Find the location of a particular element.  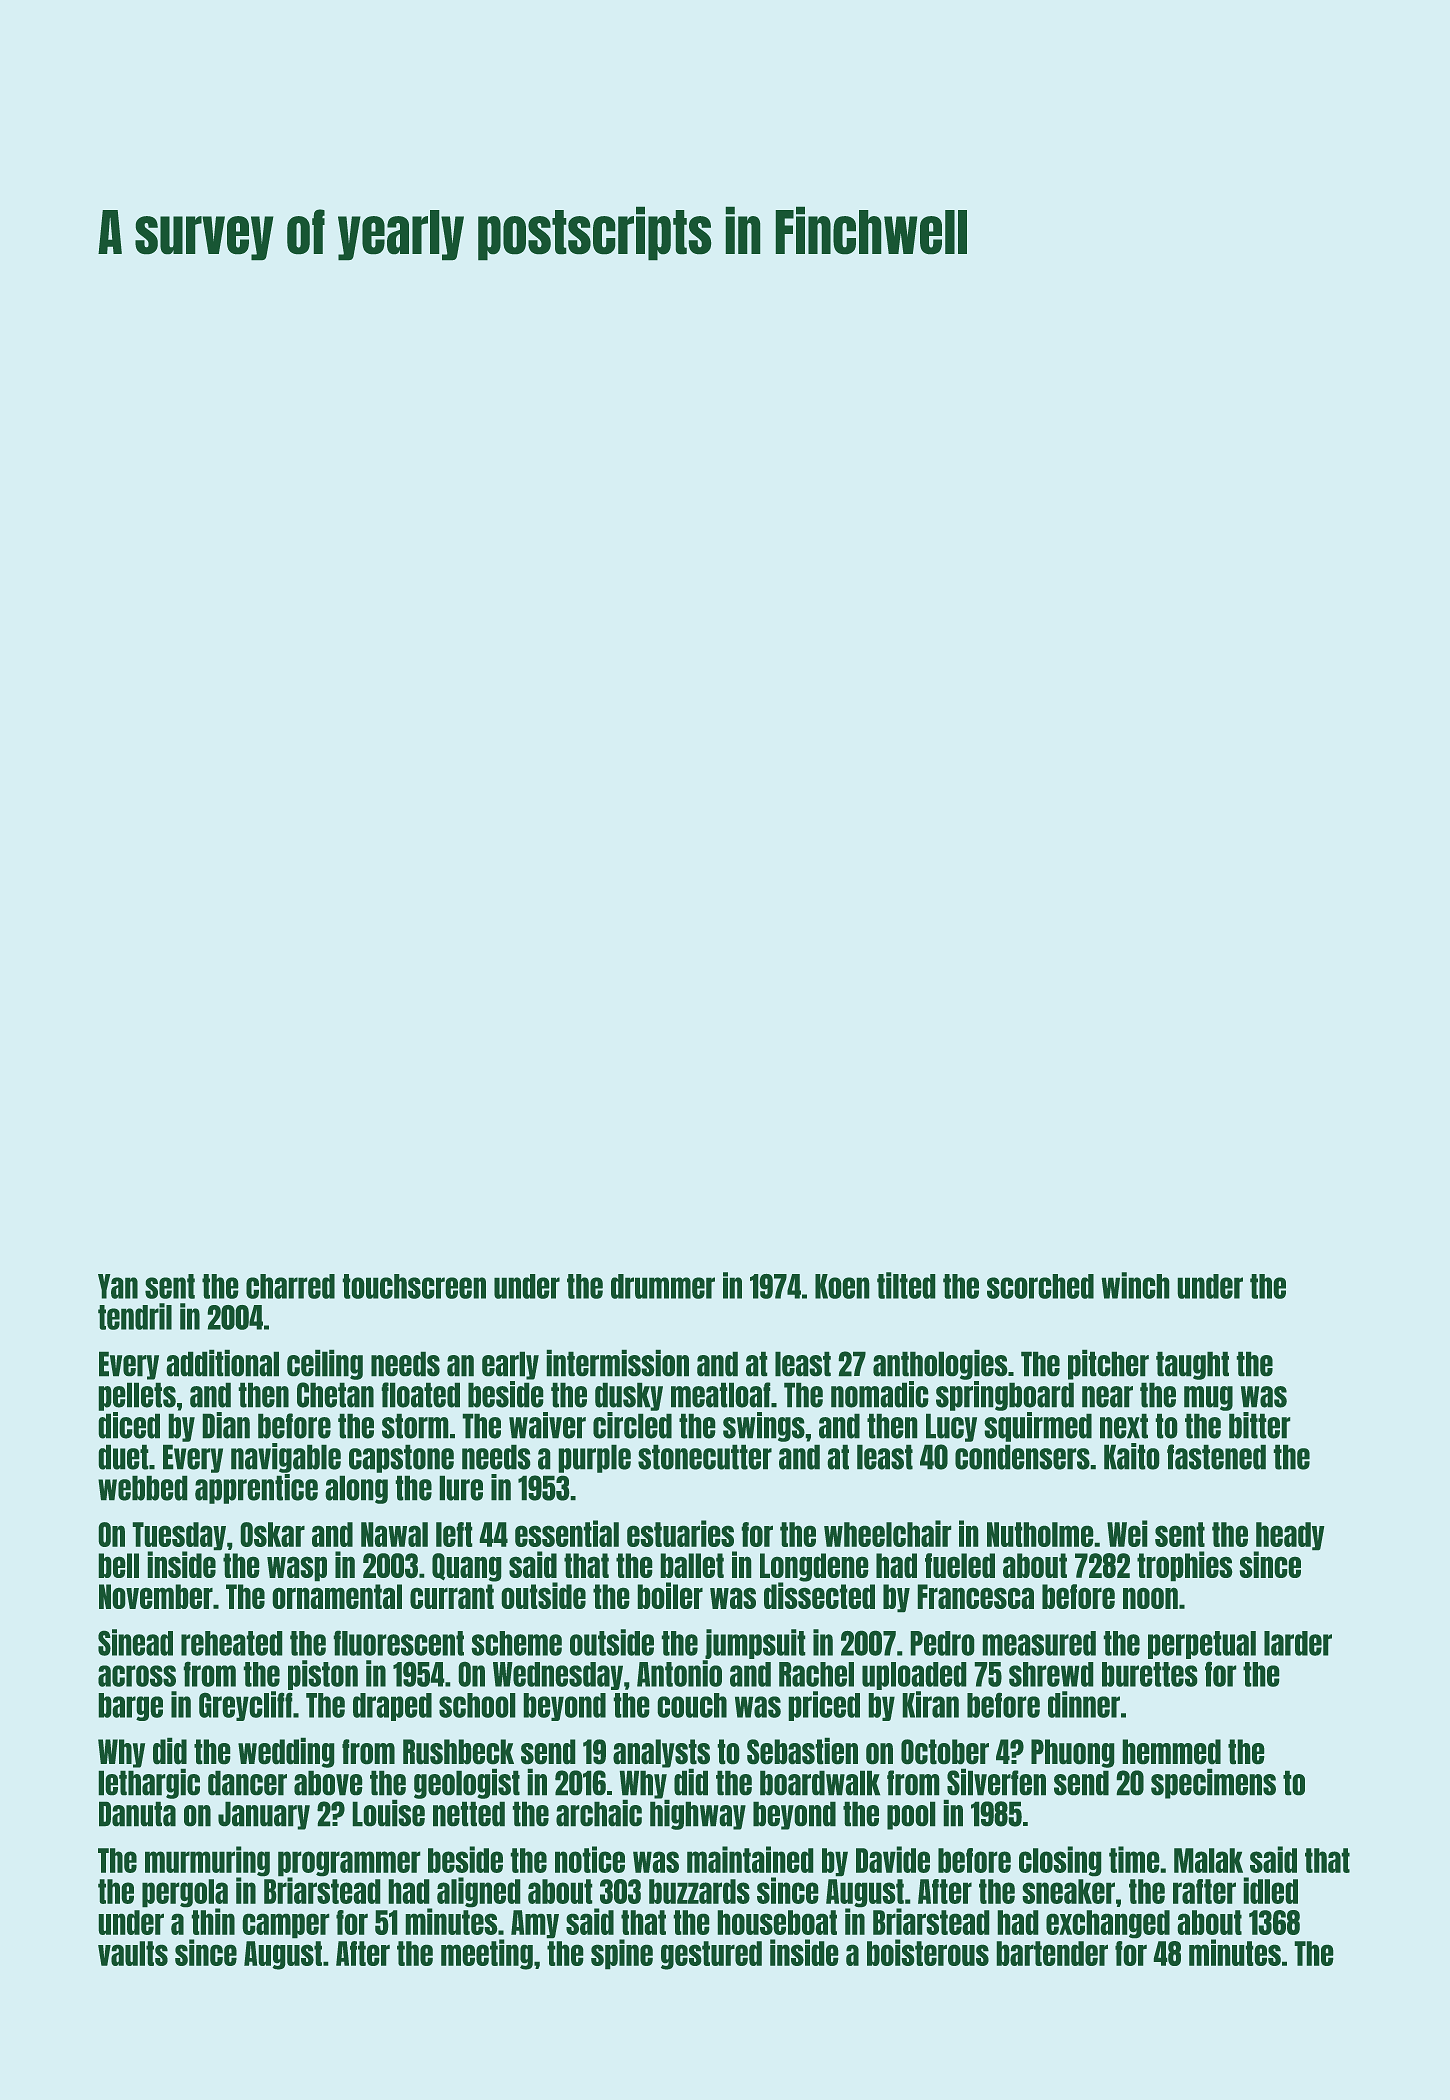

near is located at coordinates (1107, 1397).
